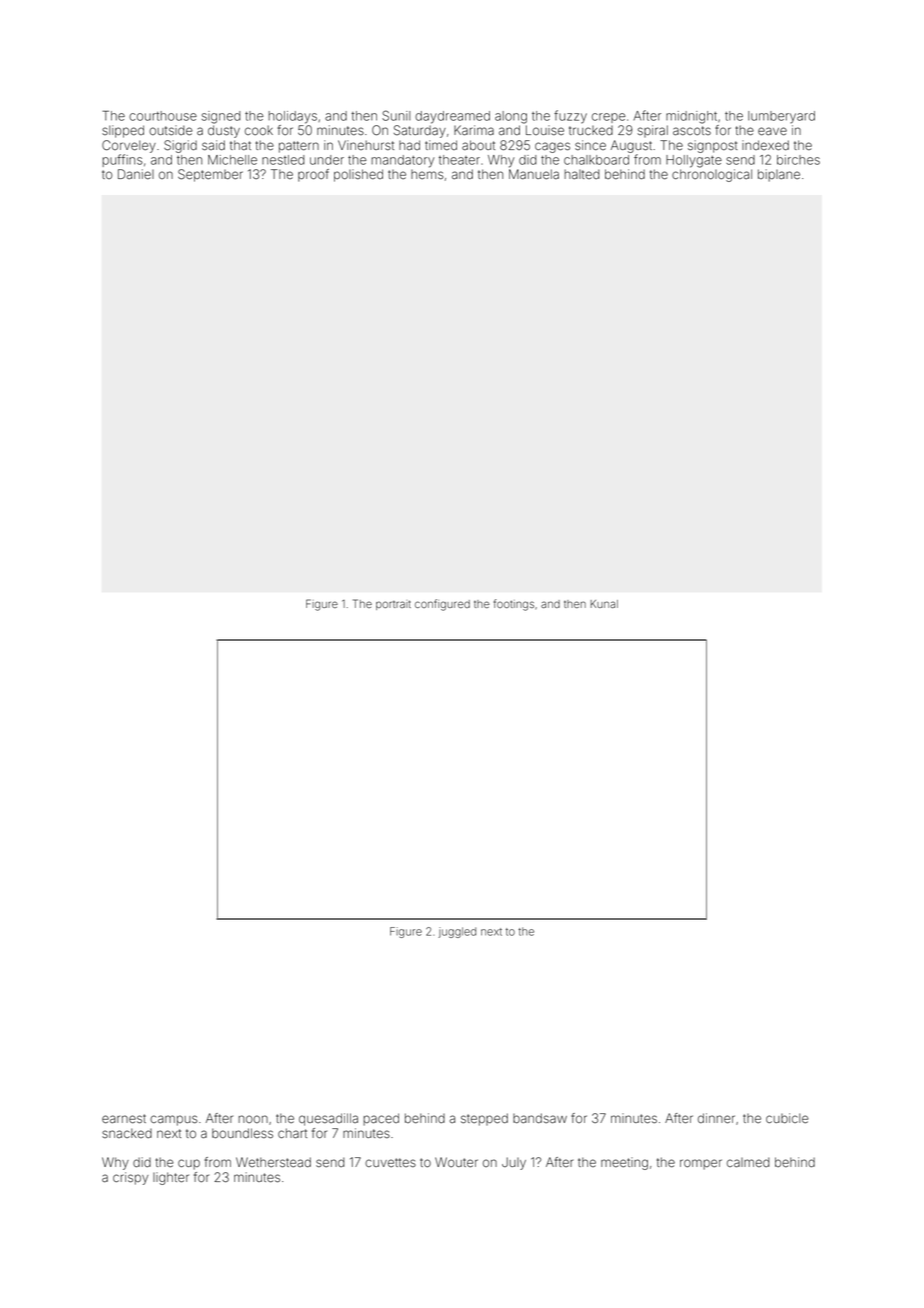 Image resolution: width=924 pixels, height=1308 pixels. I want to click on cubicle, so click(787, 1118).
